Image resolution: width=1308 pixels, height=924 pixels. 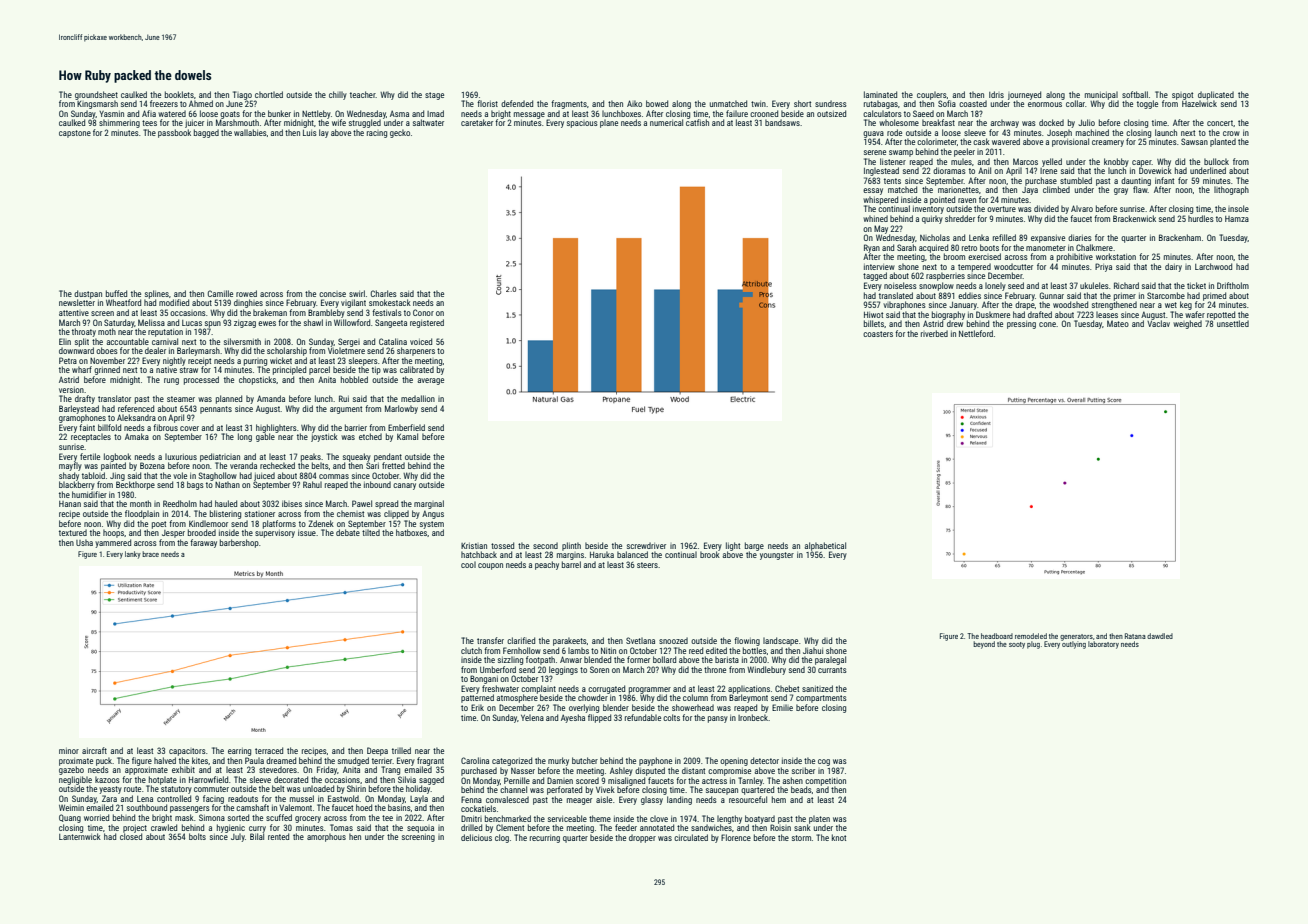 I want to click on laminated, so click(x=880, y=94).
